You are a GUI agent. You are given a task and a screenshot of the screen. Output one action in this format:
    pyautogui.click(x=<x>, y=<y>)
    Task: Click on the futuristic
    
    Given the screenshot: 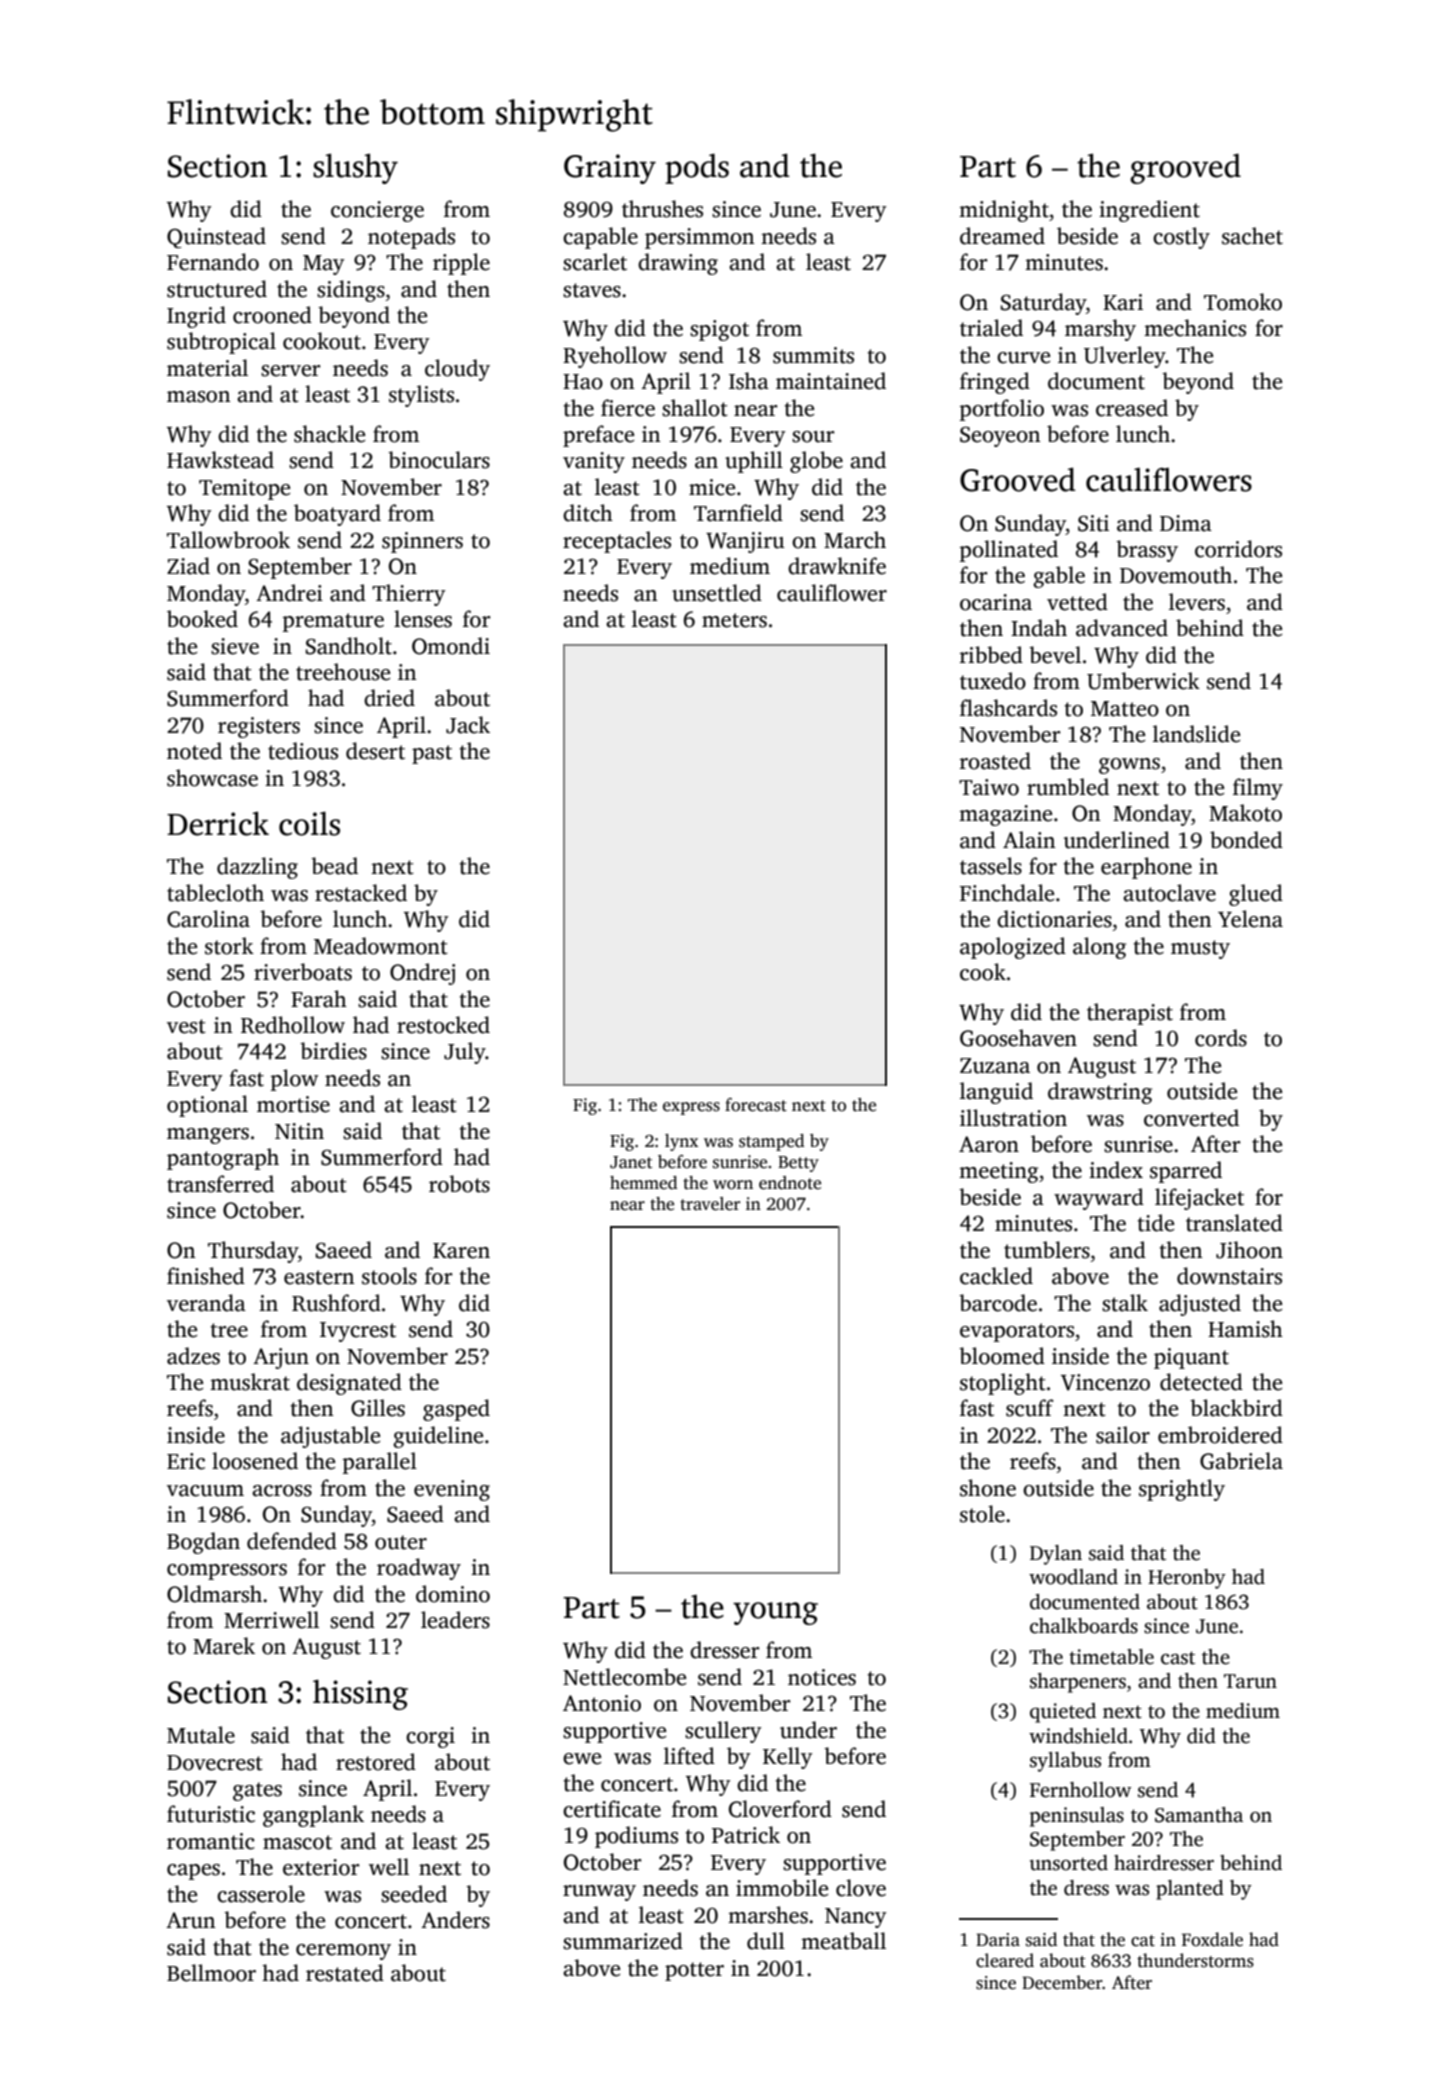 What is the action you would take?
    pyautogui.click(x=211, y=1814)
